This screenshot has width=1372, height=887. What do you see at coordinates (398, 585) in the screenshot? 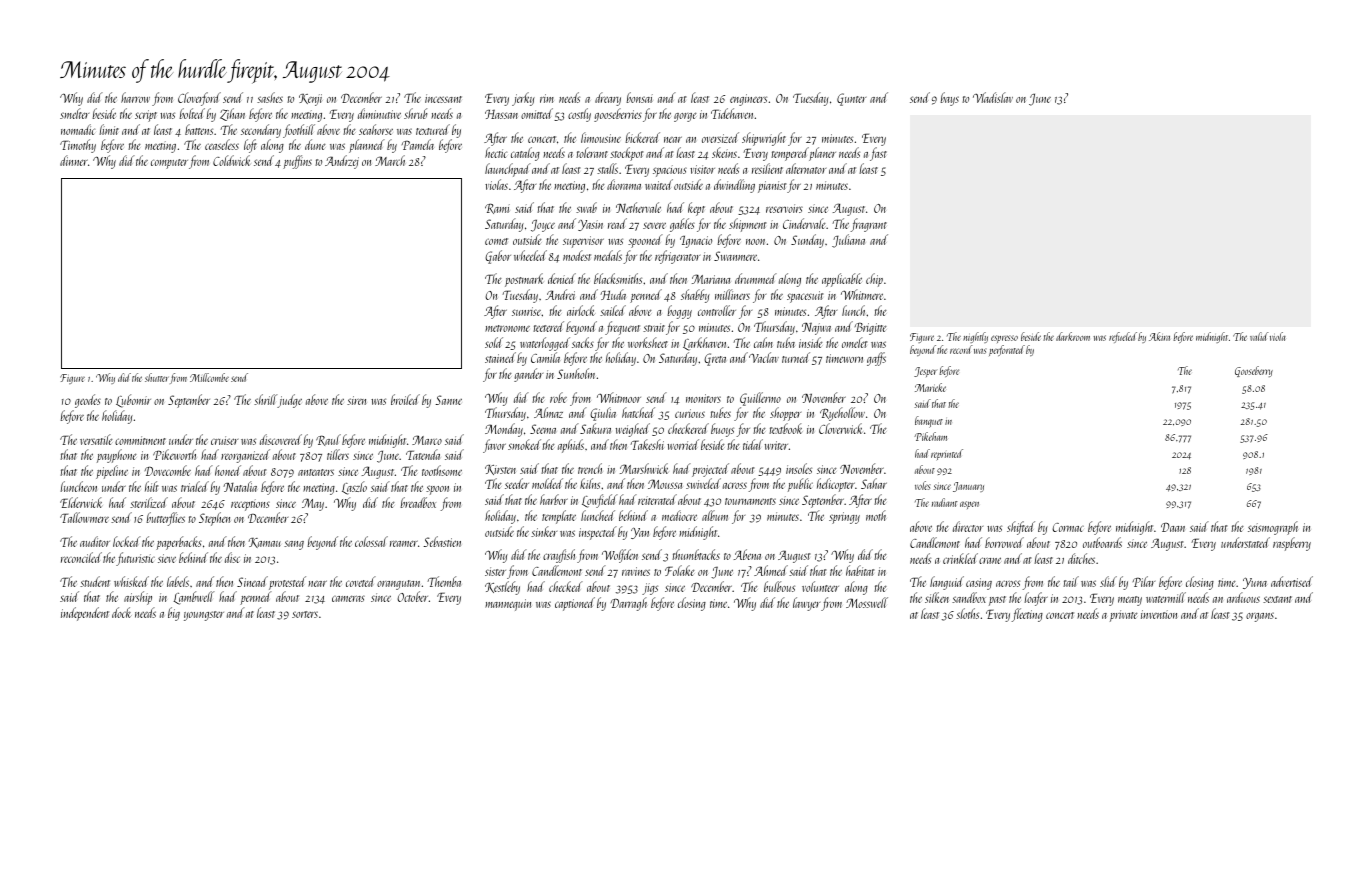
I see `orangutan` at bounding box center [398, 585].
